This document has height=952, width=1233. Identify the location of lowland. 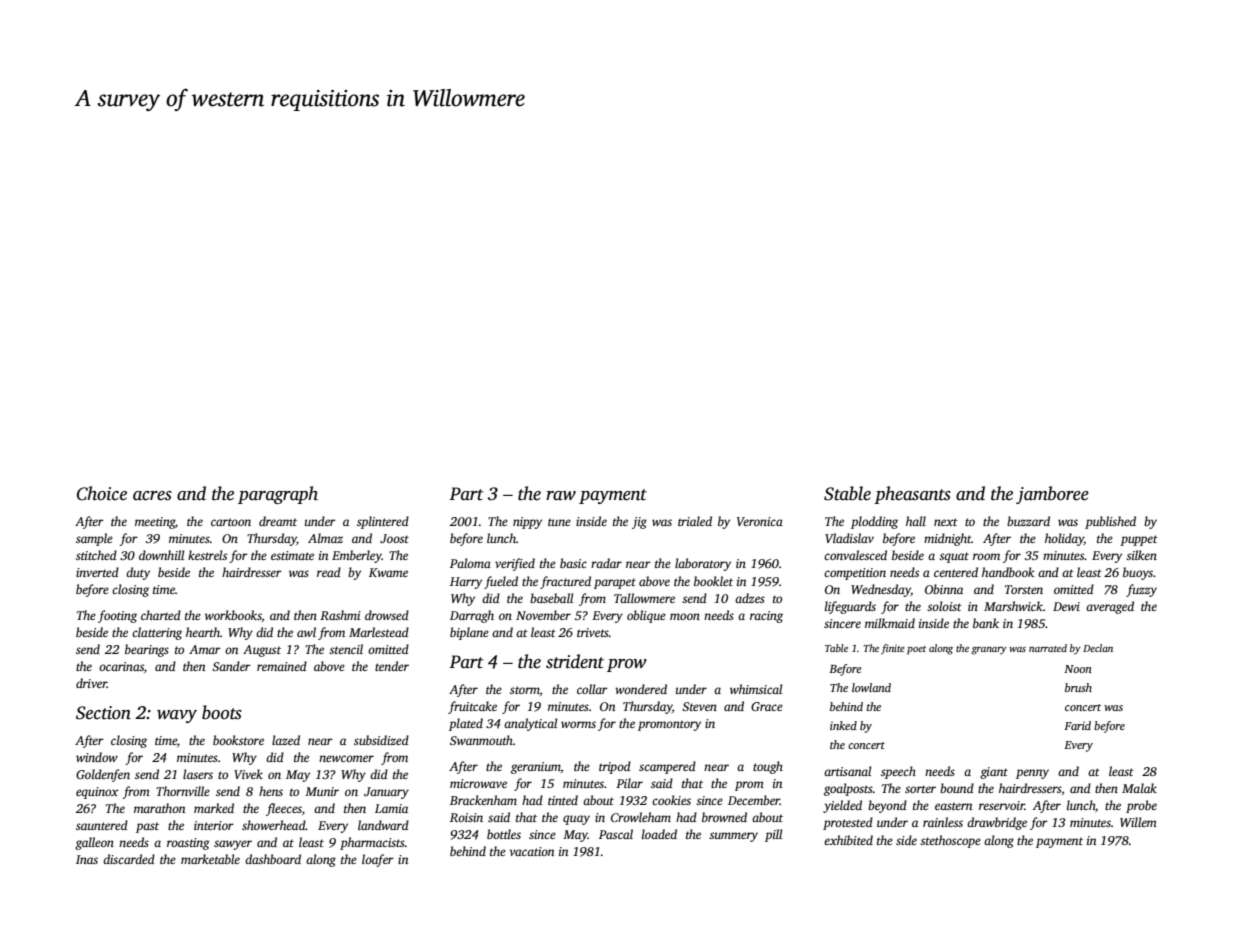
(871, 687).
